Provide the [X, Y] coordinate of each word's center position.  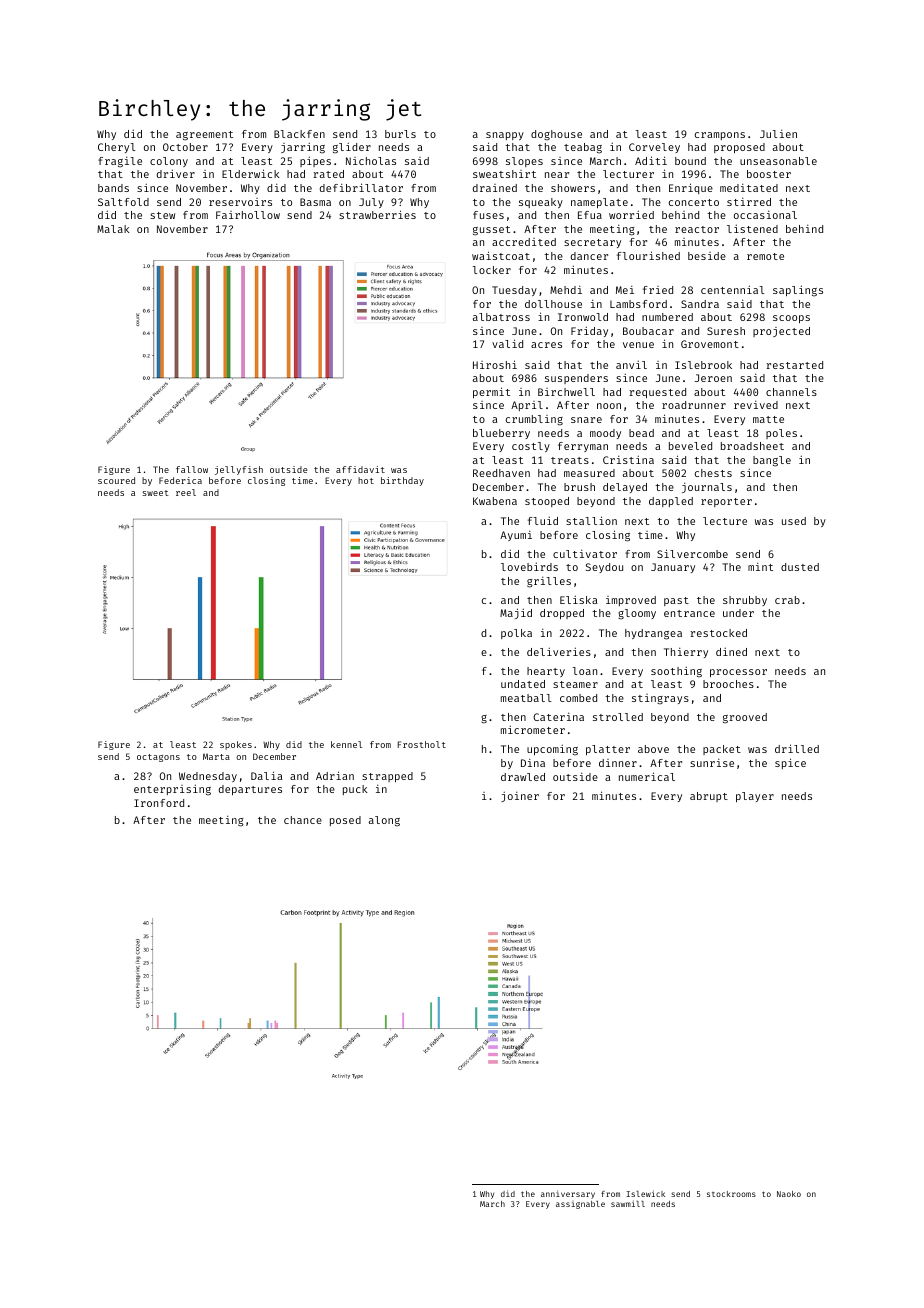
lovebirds [529, 566]
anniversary [568, 1194]
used [794, 521]
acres [546, 345]
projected [781, 332]
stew [162, 215]
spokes [236, 745]
